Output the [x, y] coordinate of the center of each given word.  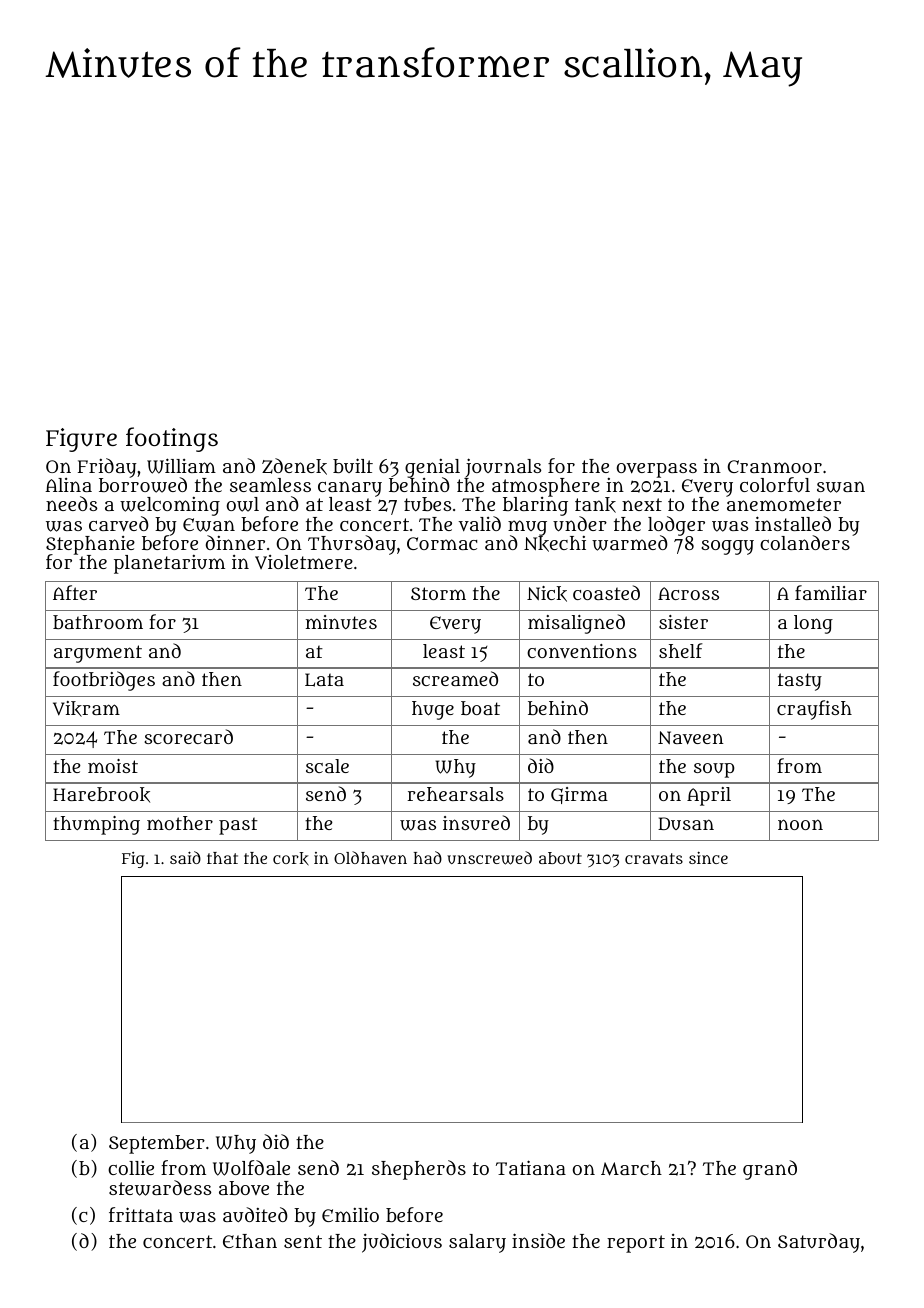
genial [432, 468]
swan [841, 487]
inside [538, 1240]
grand [770, 1170]
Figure [81, 440]
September [157, 1144]
